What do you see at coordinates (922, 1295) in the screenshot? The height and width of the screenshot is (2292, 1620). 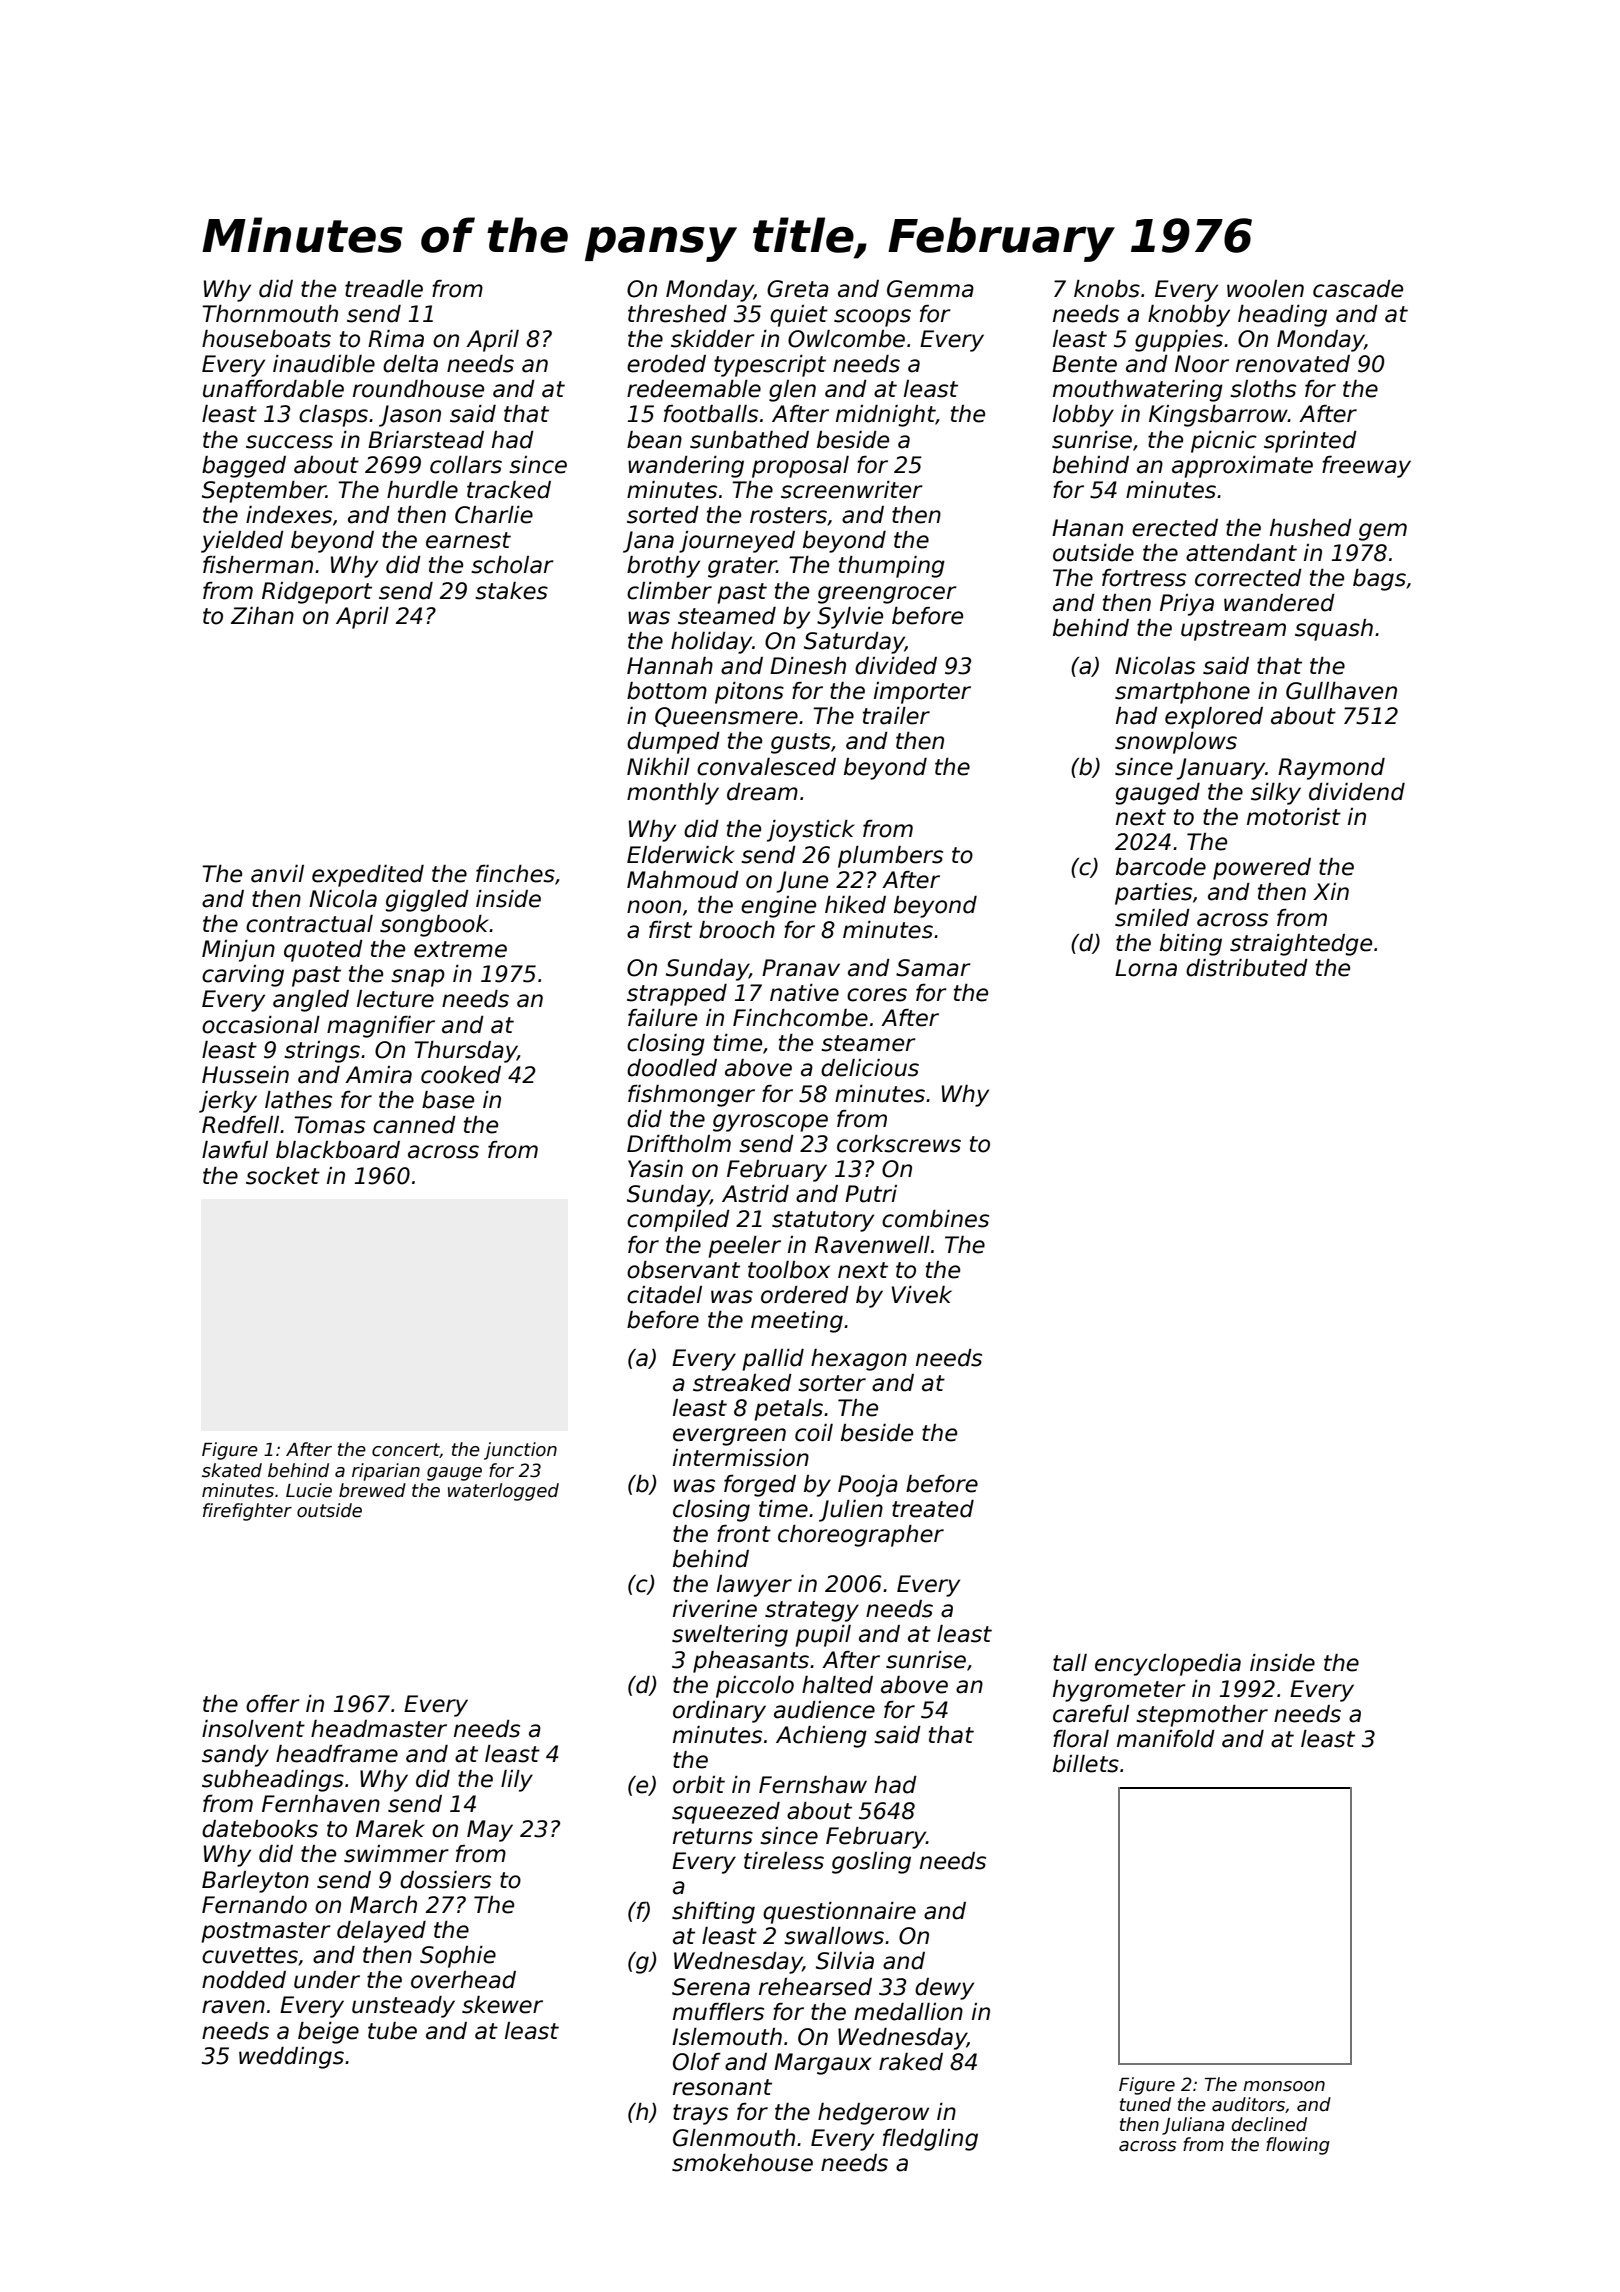 I see `Vivek` at bounding box center [922, 1295].
